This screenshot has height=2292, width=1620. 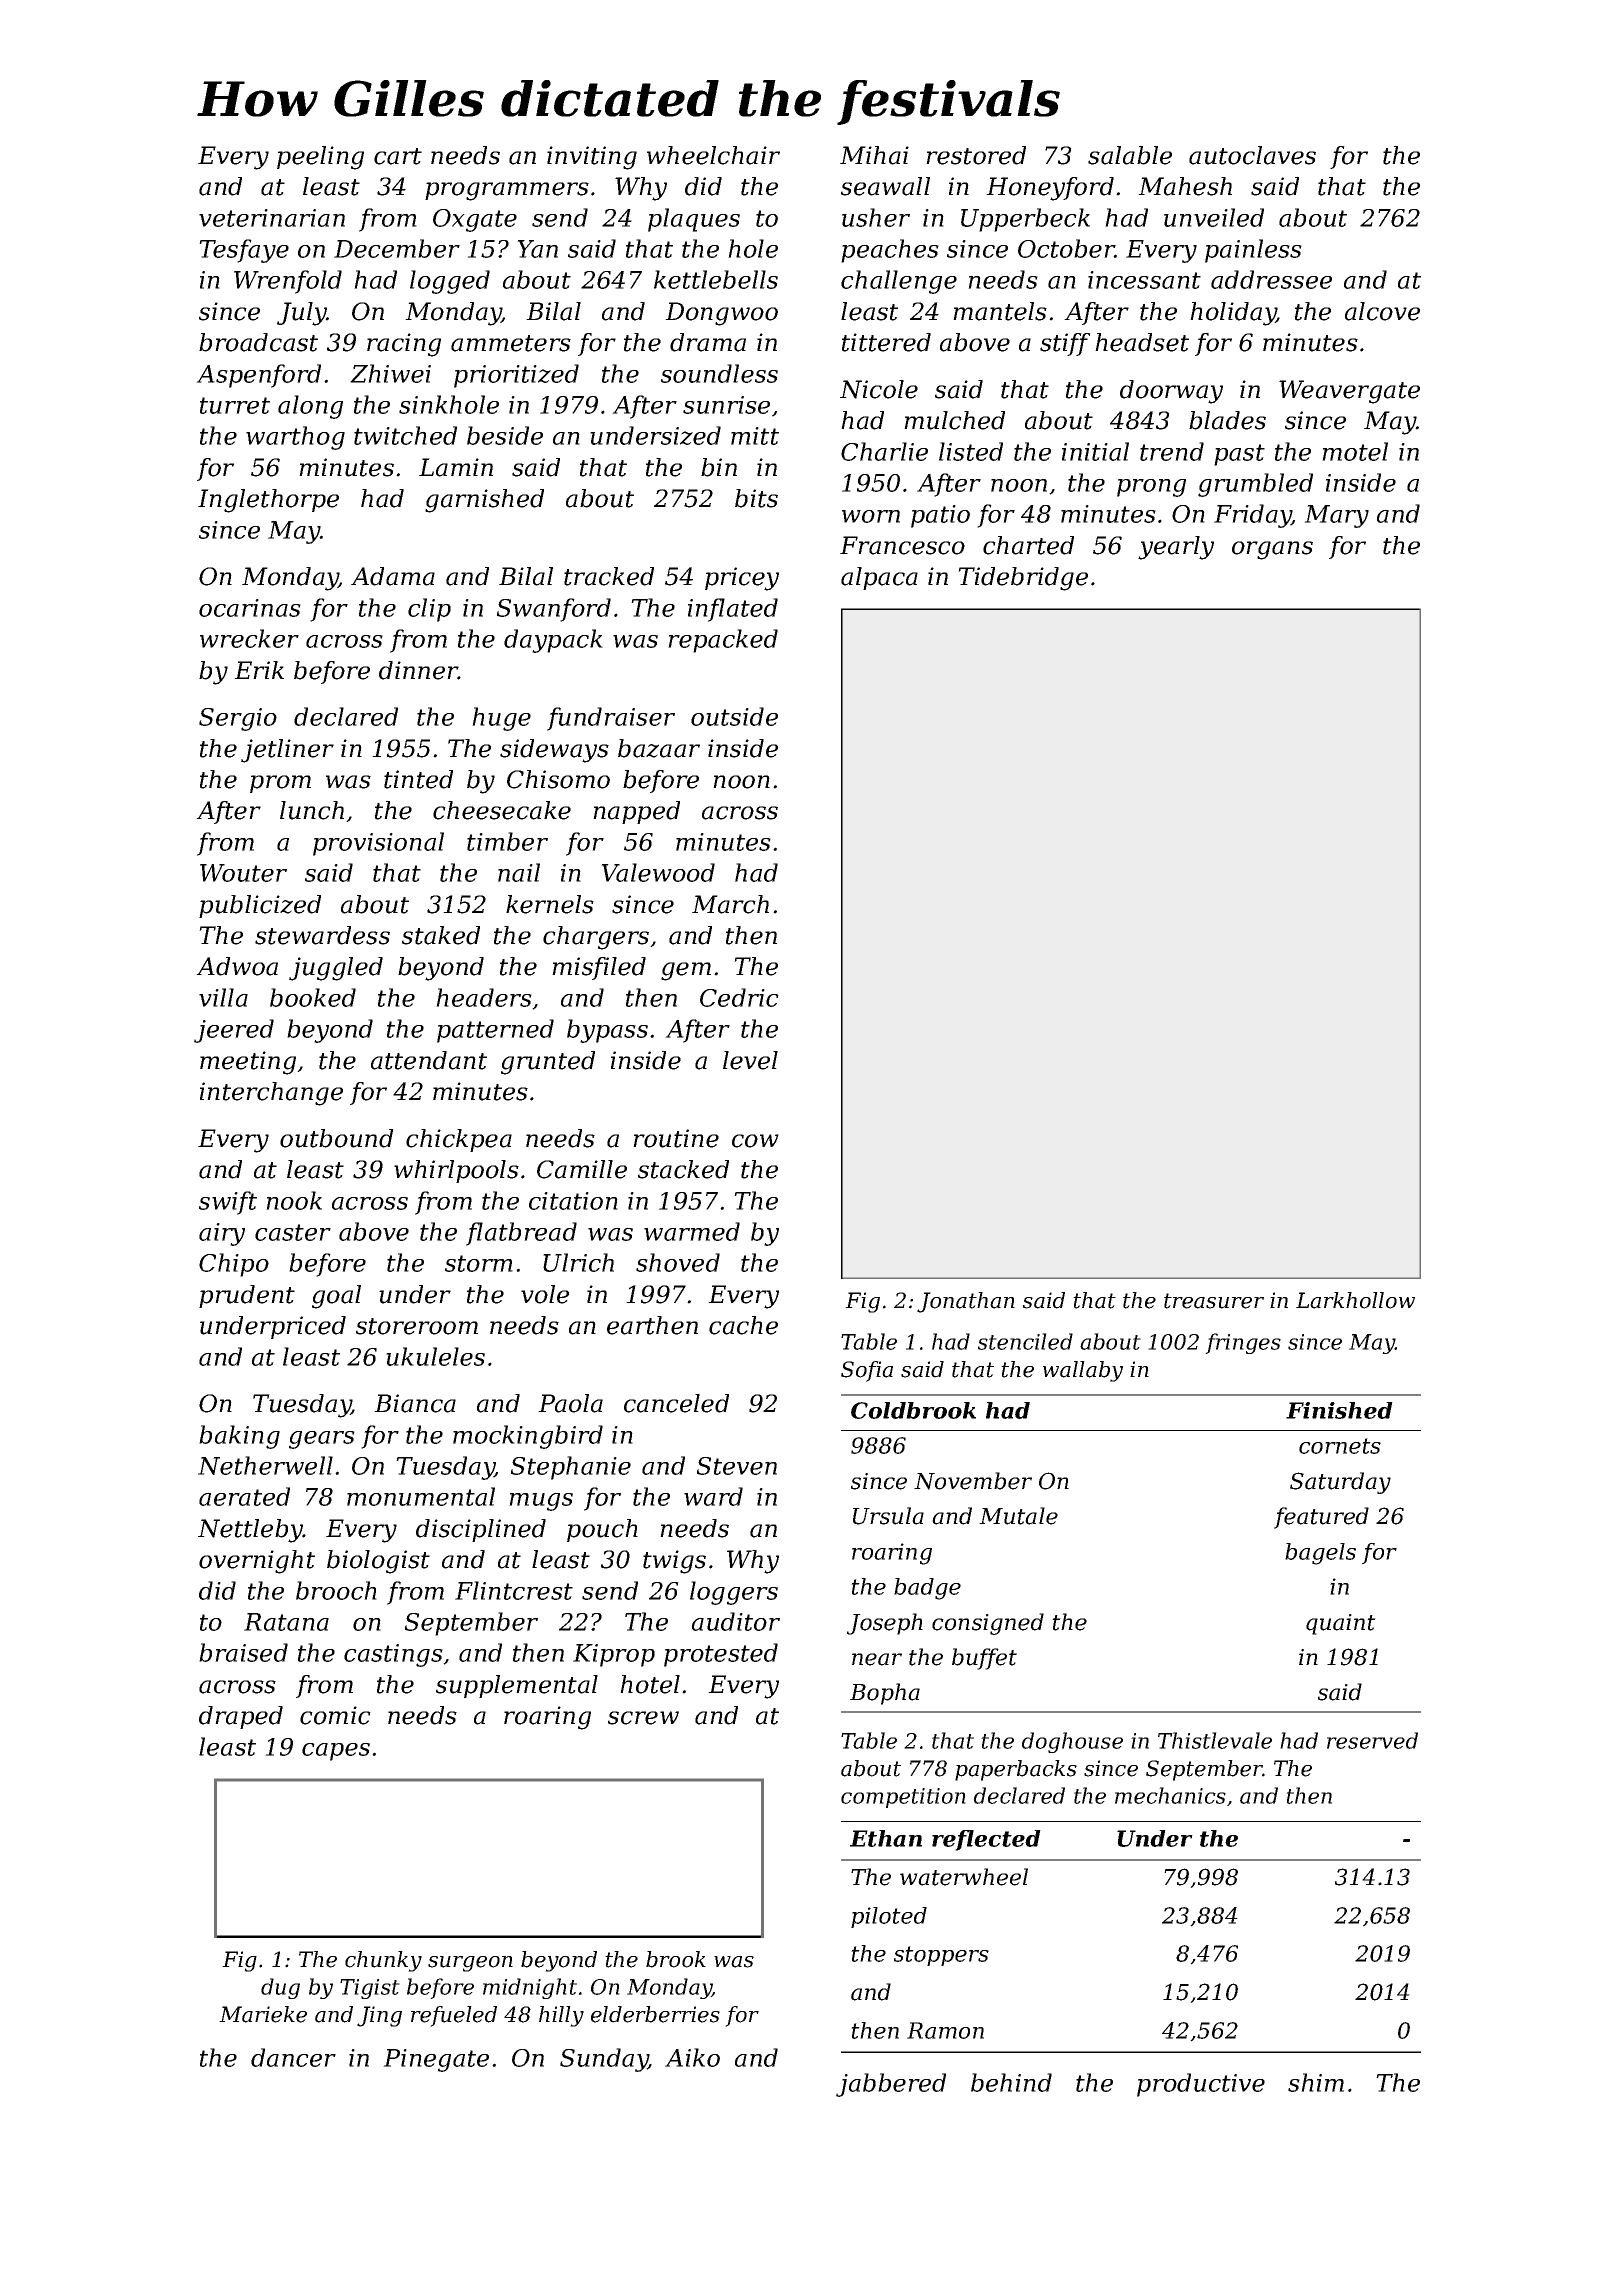 What do you see at coordinates (609, 576) in the screenshot?
I see `tracked` at bounding box center [609, 576].
